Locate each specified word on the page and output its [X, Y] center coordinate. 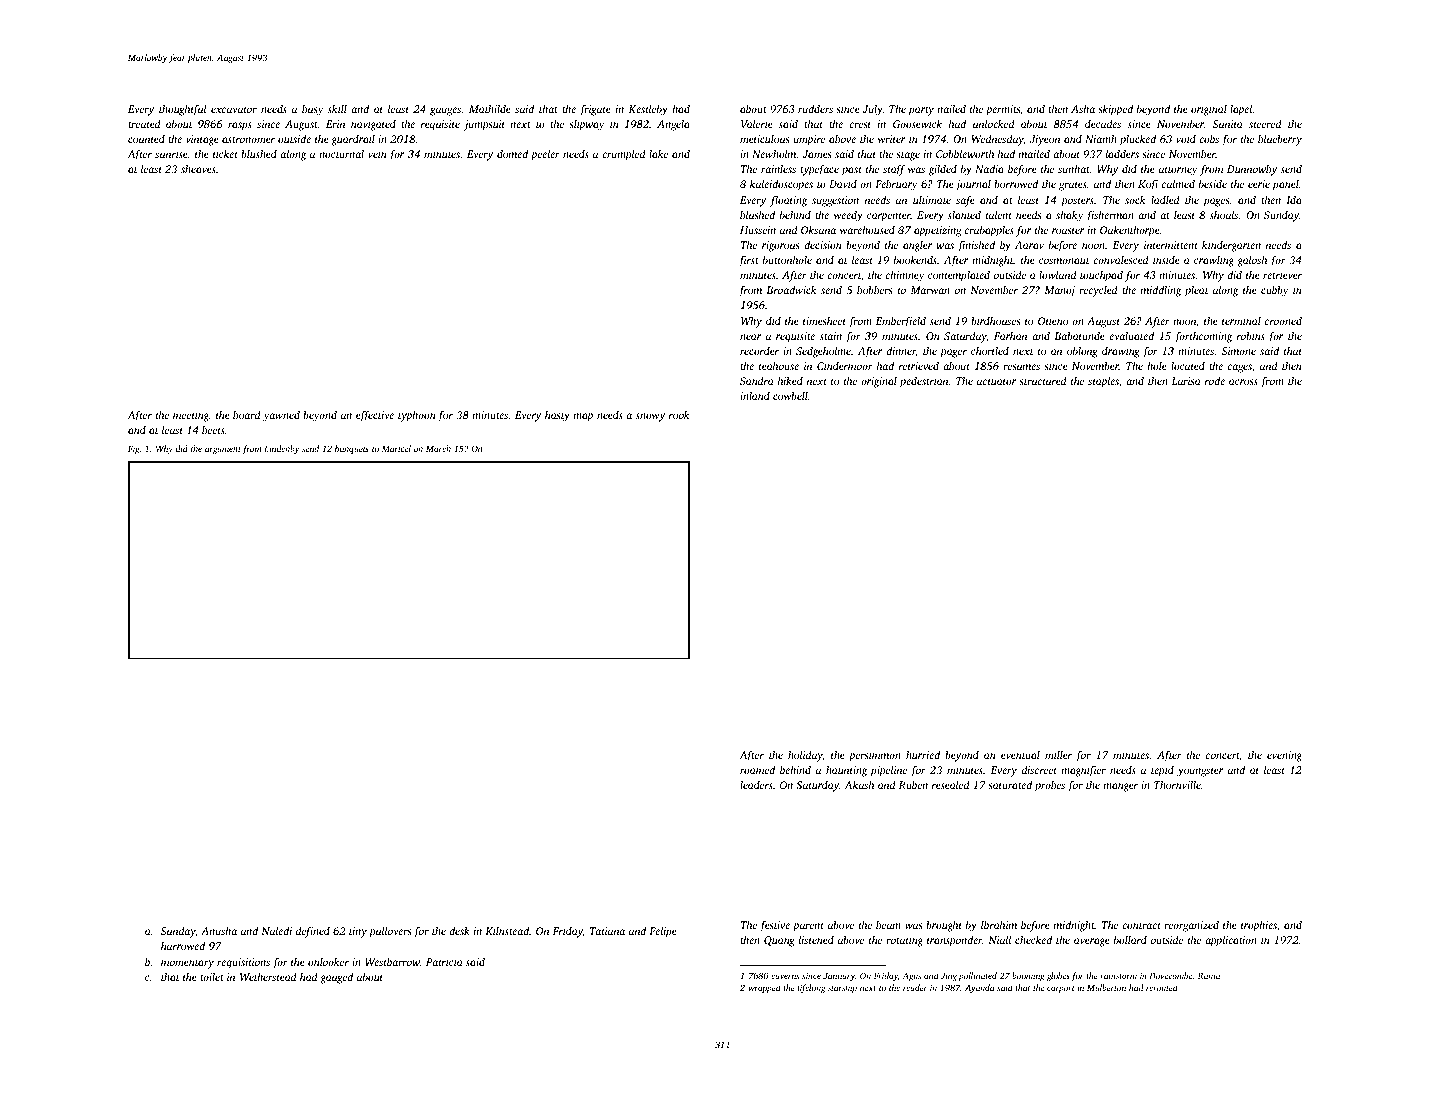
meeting [191, 416]
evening [1284, 756]
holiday [805, 756]
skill [337, 109]
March [438, 448]
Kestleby [648, 110]
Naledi [276, 930]
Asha [1083, 108]
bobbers [874, 289]
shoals [1224, 214]
